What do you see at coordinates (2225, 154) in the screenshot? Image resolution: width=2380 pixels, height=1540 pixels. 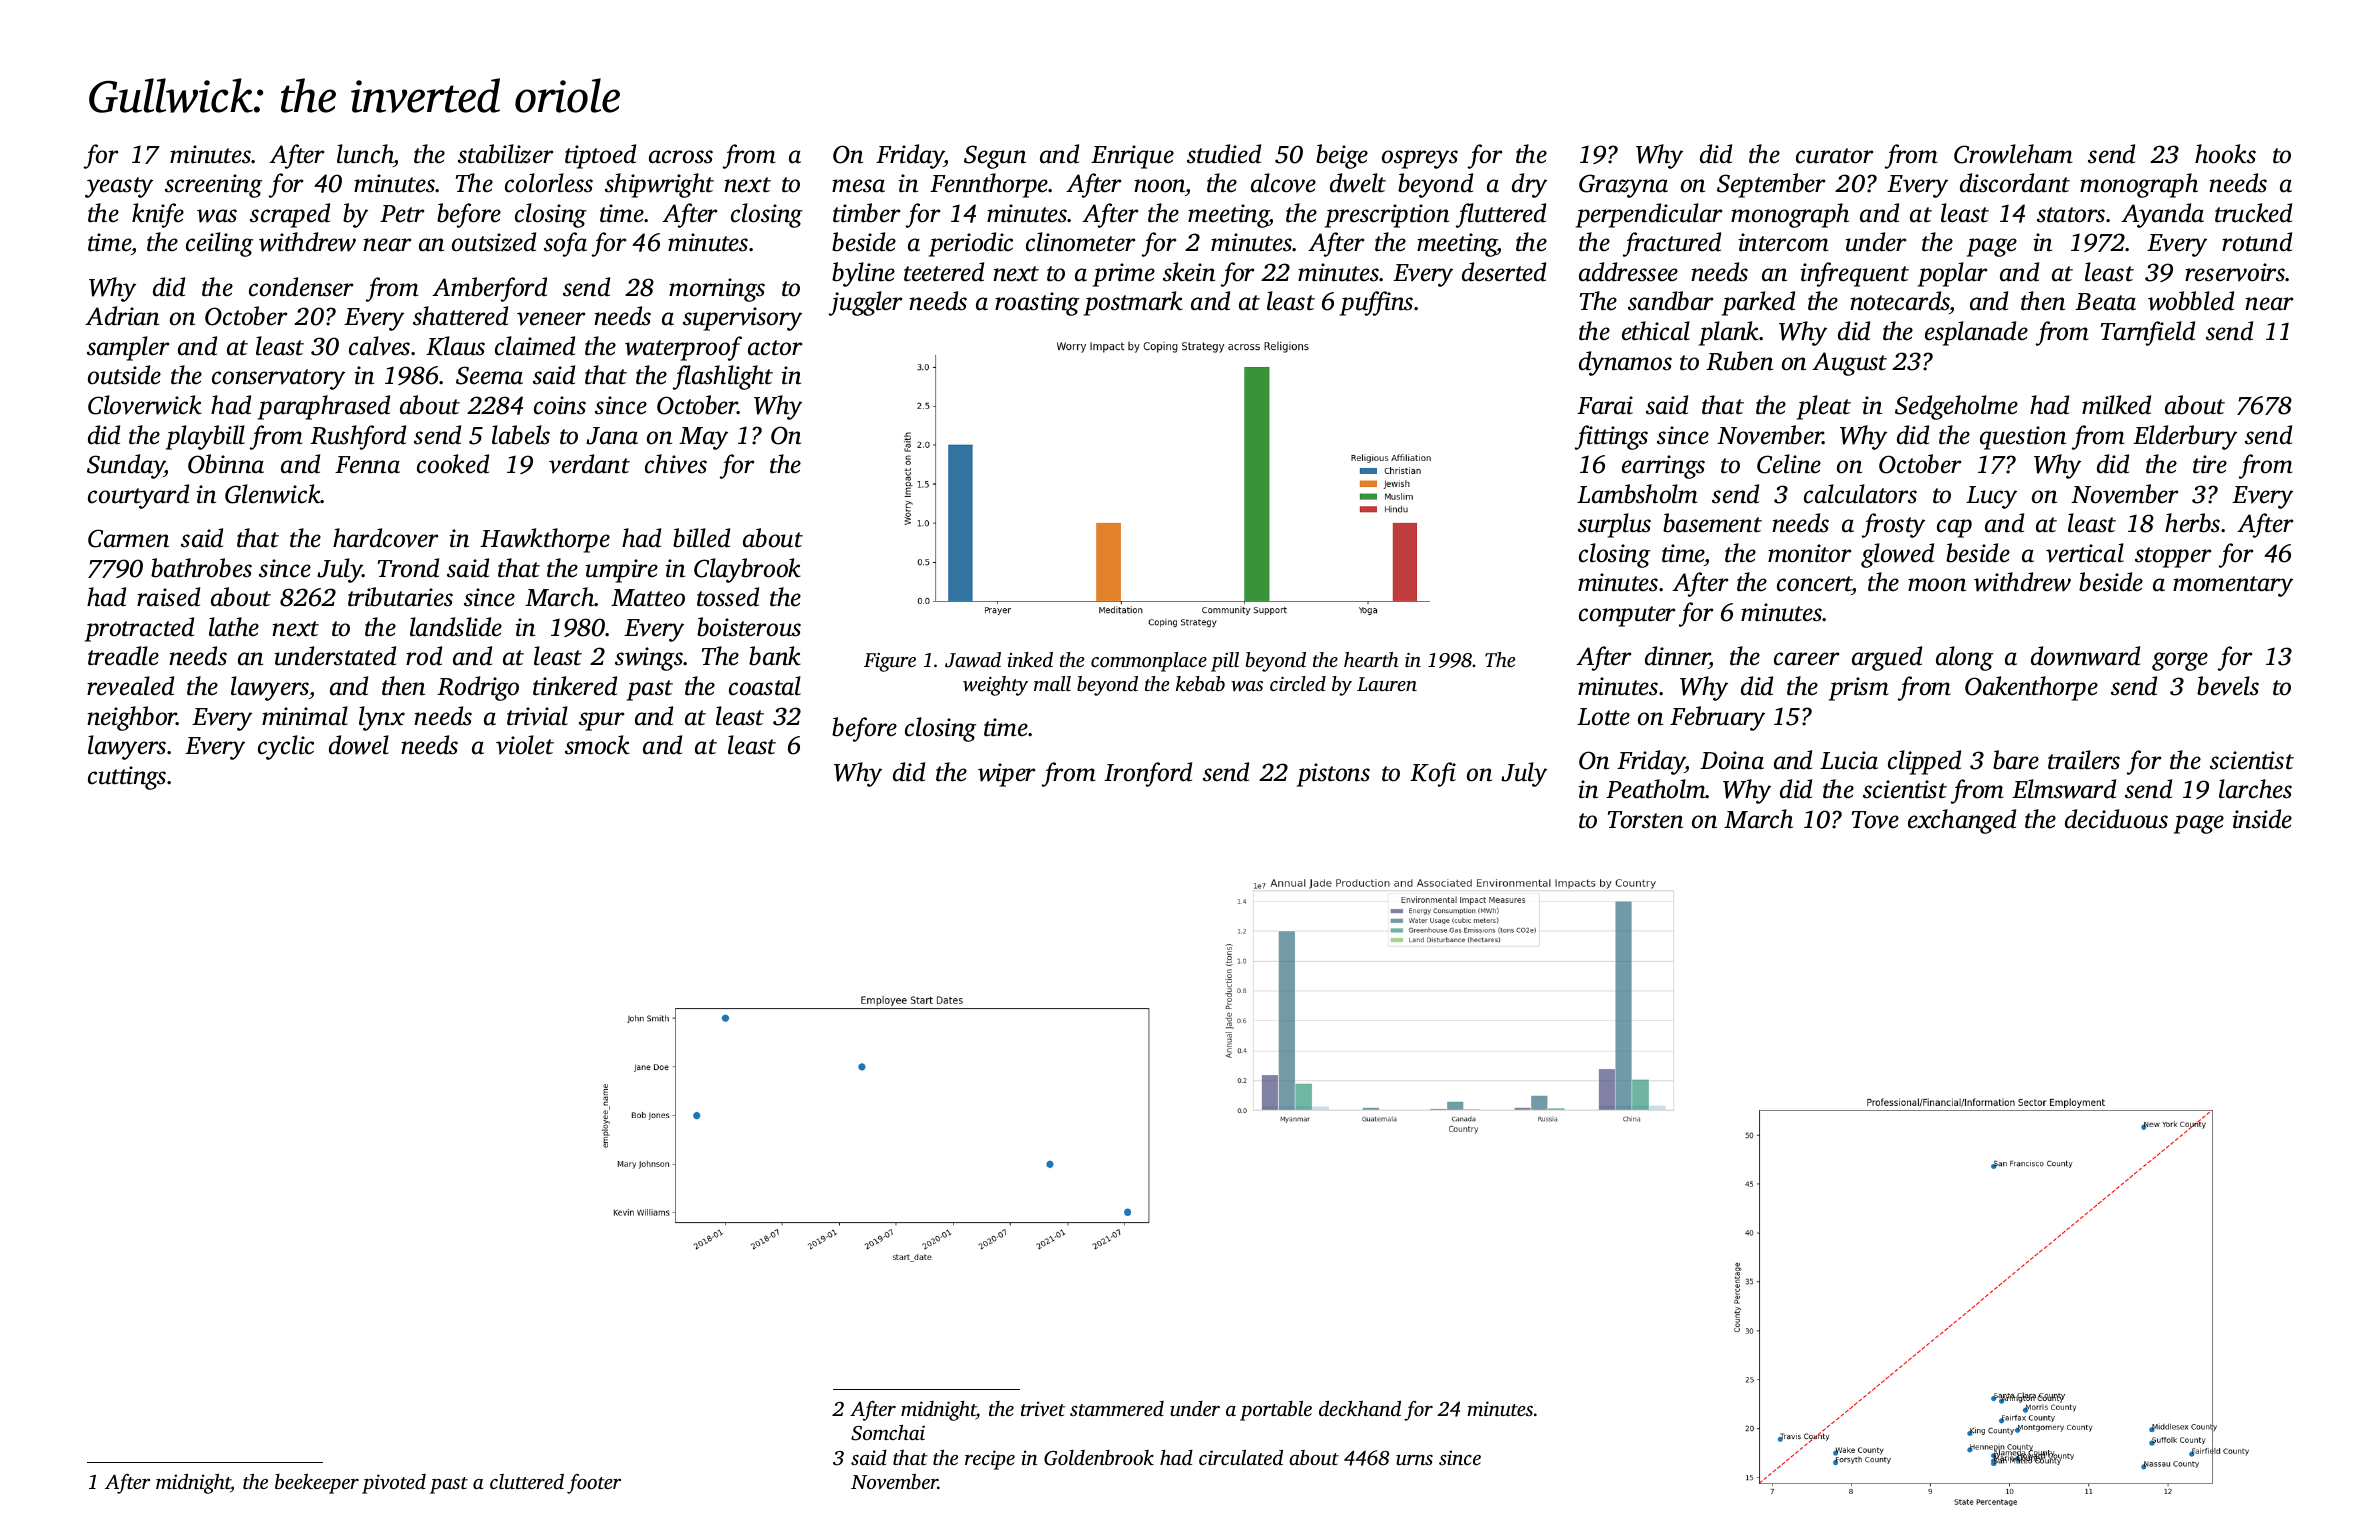 I see `hooks` at bounding box center [2225, 154].
